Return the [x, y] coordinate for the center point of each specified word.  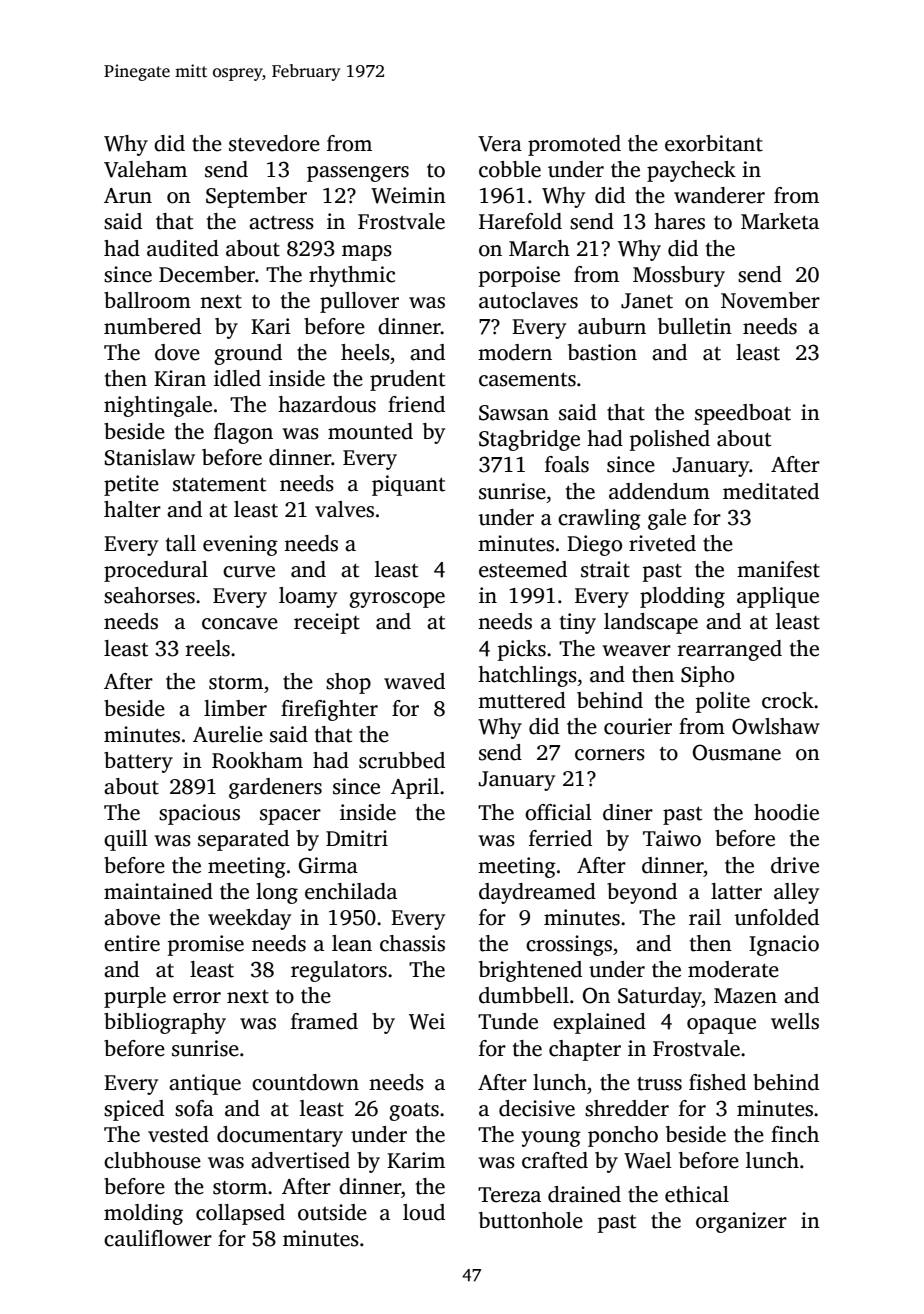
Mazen [745, 996]
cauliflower [158, 1238]
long [277, 893]
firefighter [329, 710]
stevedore [274, 143]
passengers [358, 174]
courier [638, 726]
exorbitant [714, 143]
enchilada [351, 891]
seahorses [149, 595]
